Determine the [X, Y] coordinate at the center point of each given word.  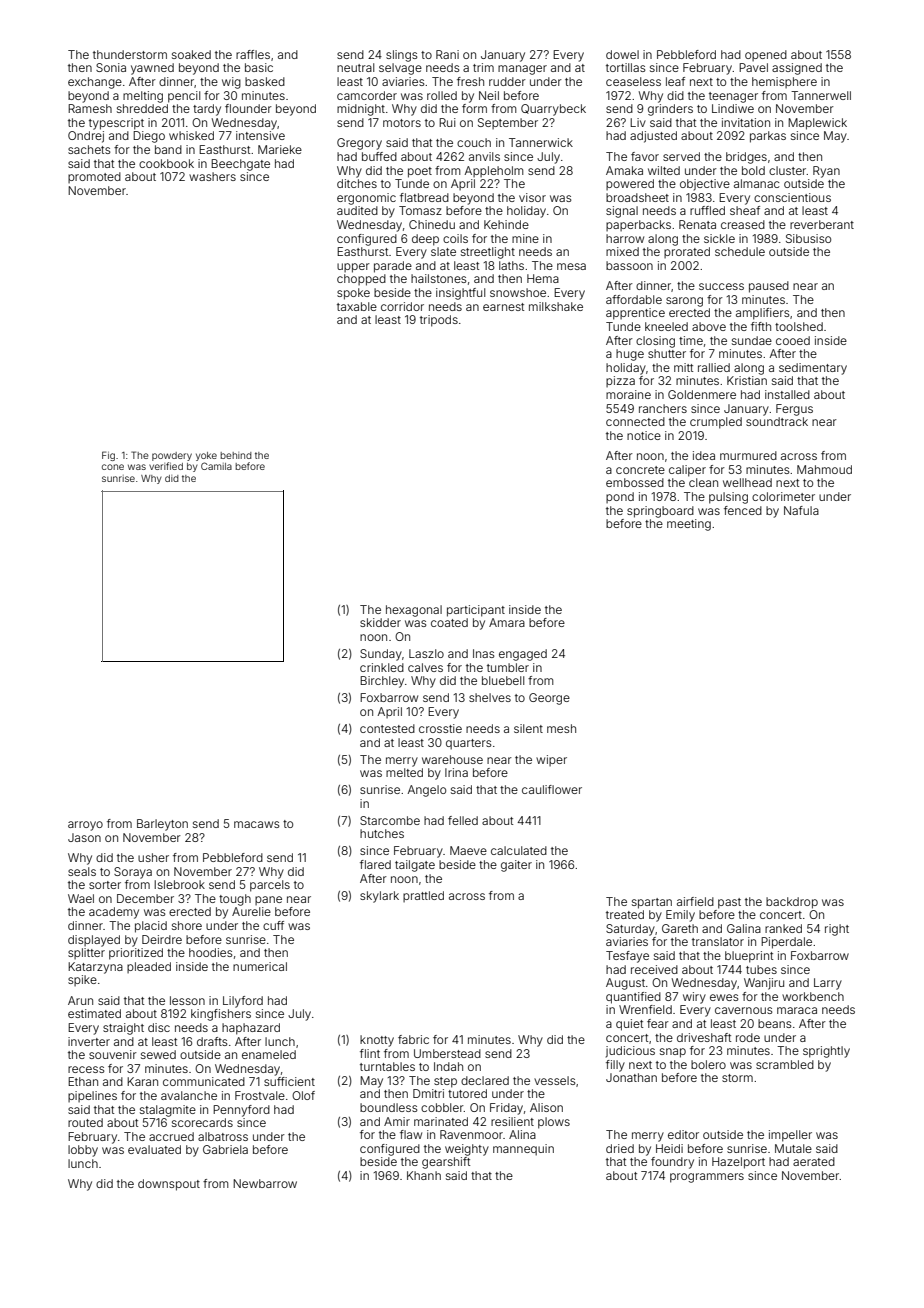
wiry [694, 998]
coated [449, 622]
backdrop [792, 903]
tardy [207, 110]
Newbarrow [265, 1183]
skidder [380, 622]
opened [766, 55]
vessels [555, 1080]
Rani [447, 54]
